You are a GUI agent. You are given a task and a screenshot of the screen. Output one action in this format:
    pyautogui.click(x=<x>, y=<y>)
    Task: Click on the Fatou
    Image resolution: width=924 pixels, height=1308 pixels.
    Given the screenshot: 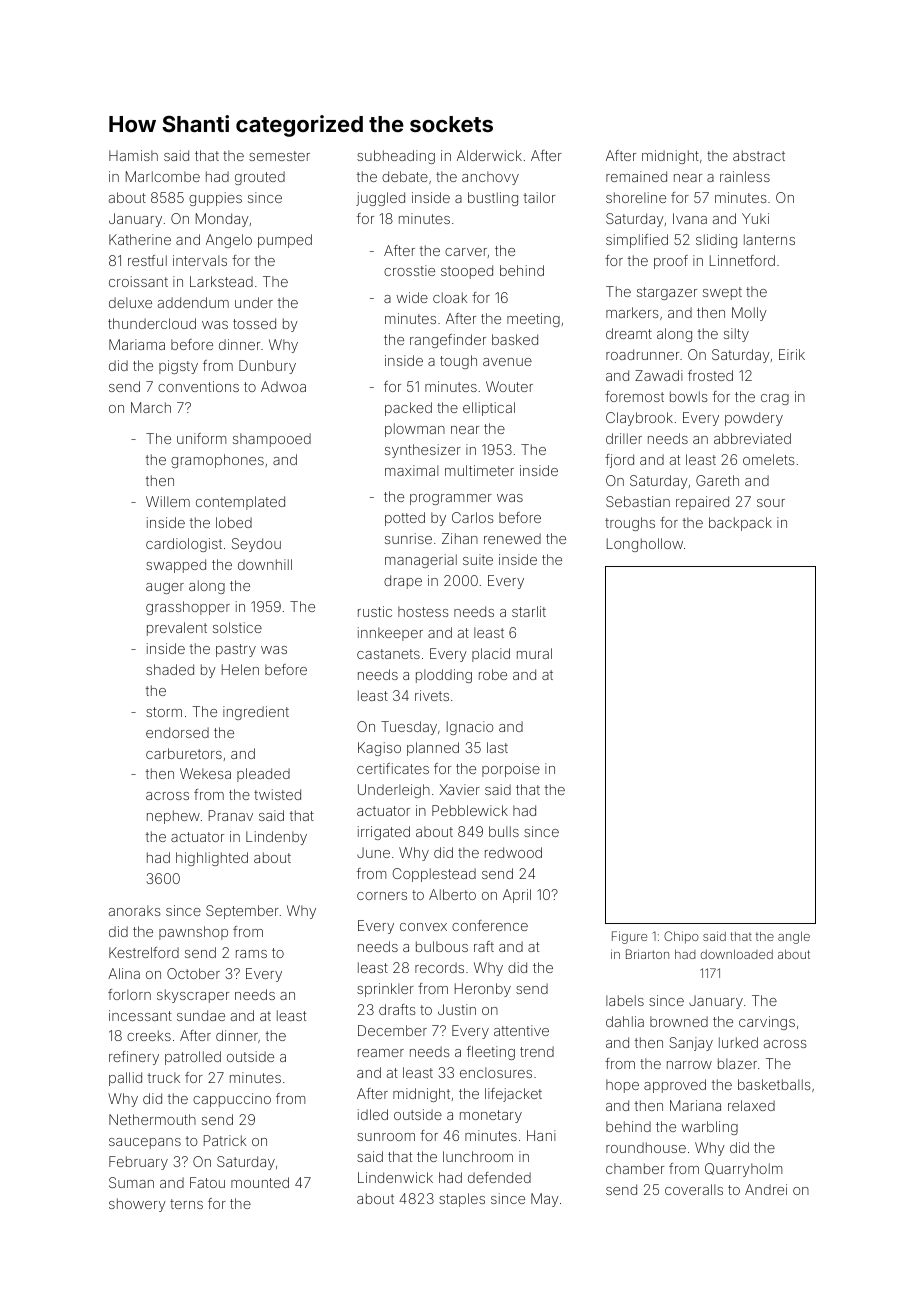 What is the action you would take?
    pyautogui.click(x=207, y=1182)
